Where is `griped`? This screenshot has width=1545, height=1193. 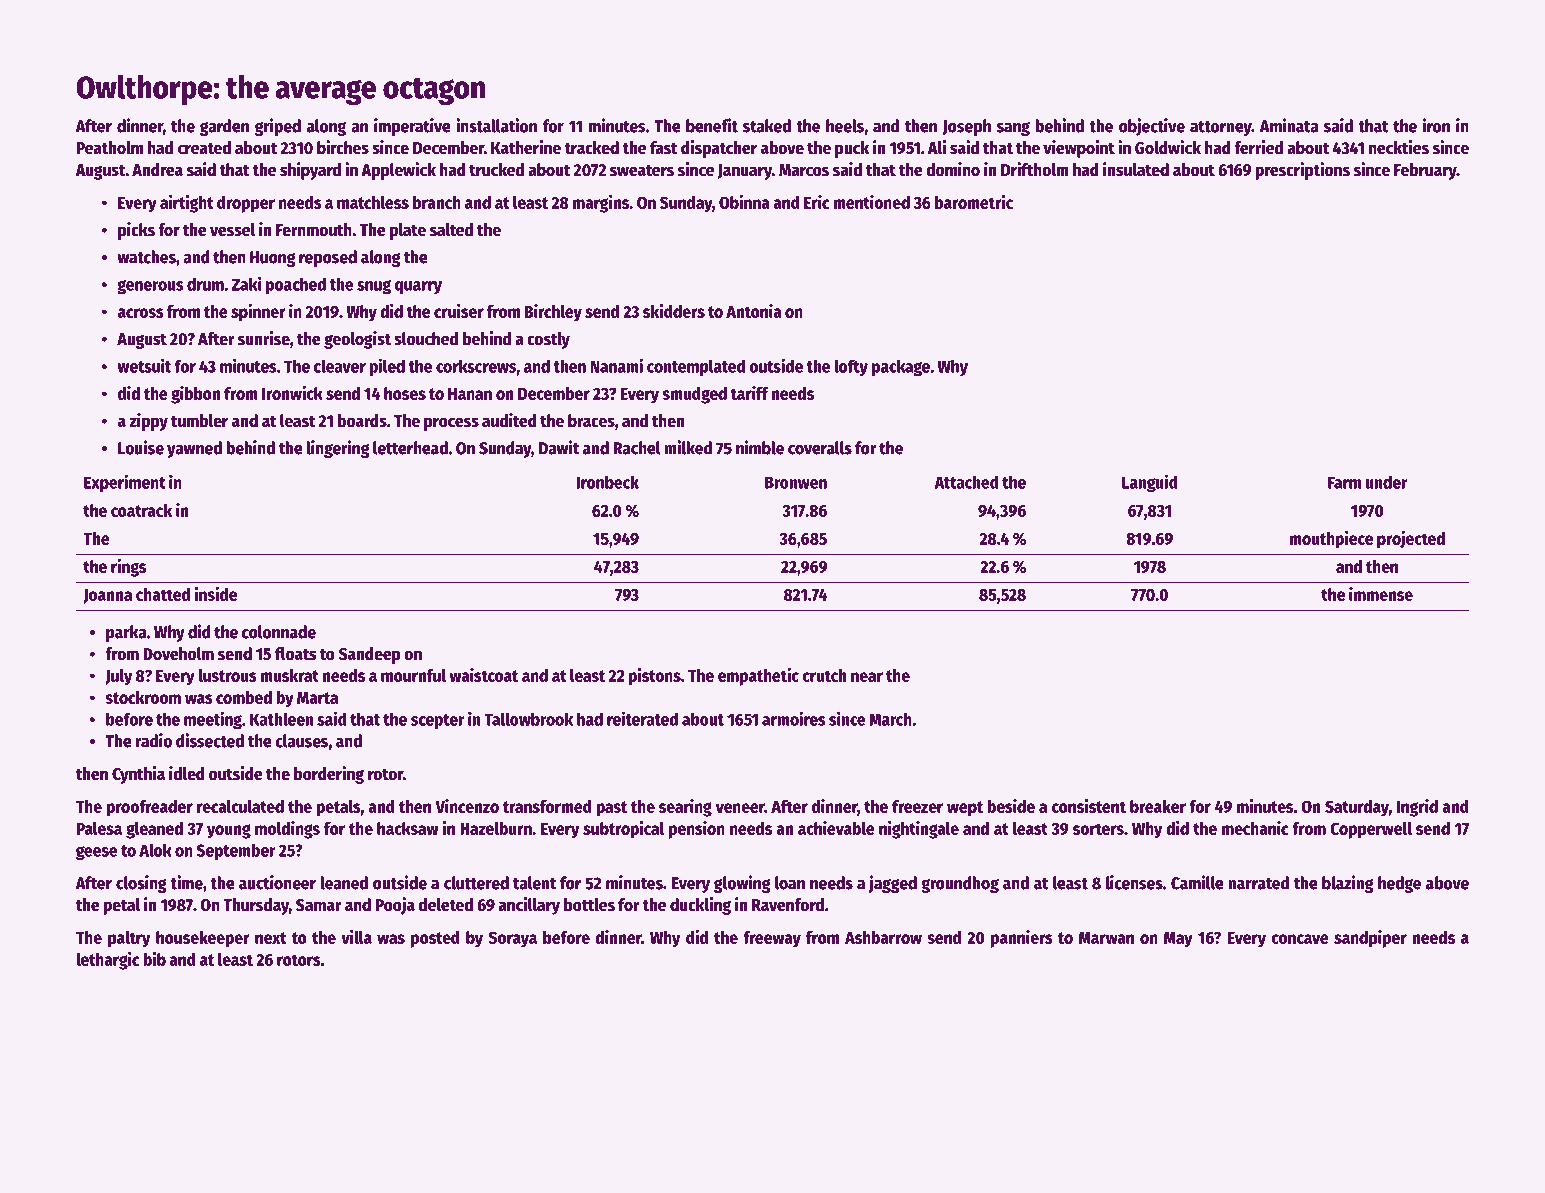 griped is located at coordinates (278, 127).
